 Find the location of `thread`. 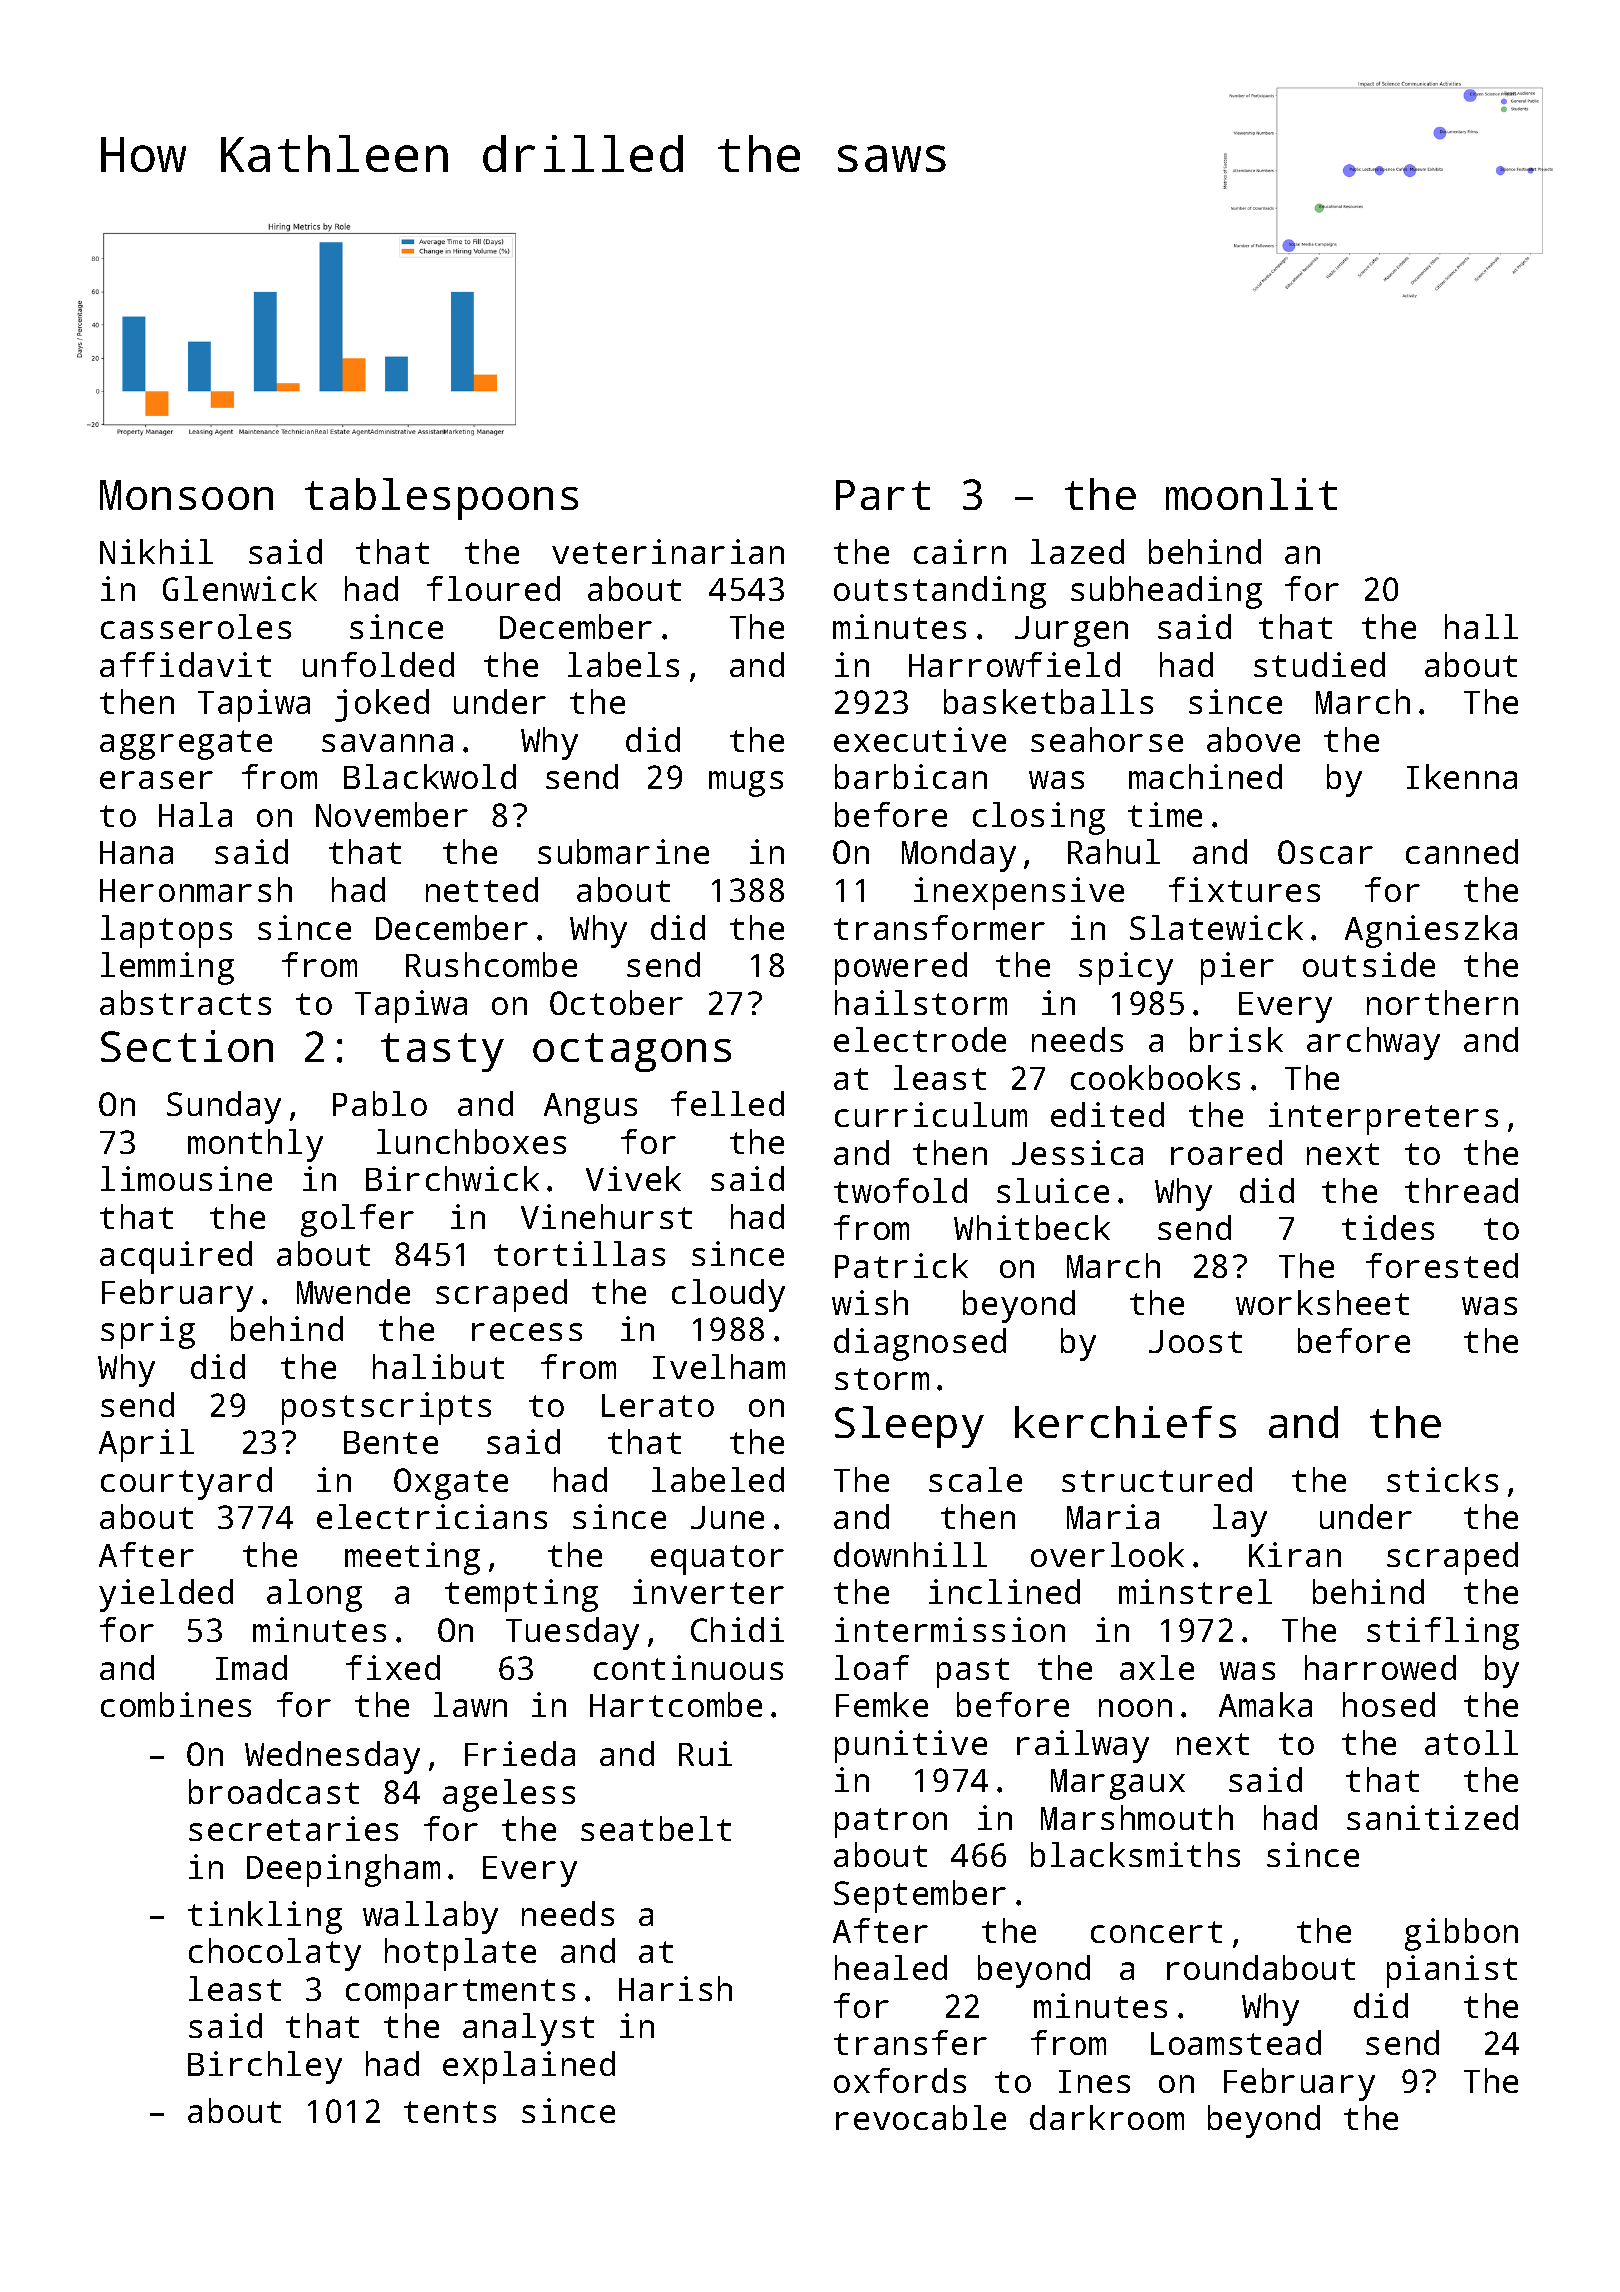

thread is located at coordinates (1461, 1190).
